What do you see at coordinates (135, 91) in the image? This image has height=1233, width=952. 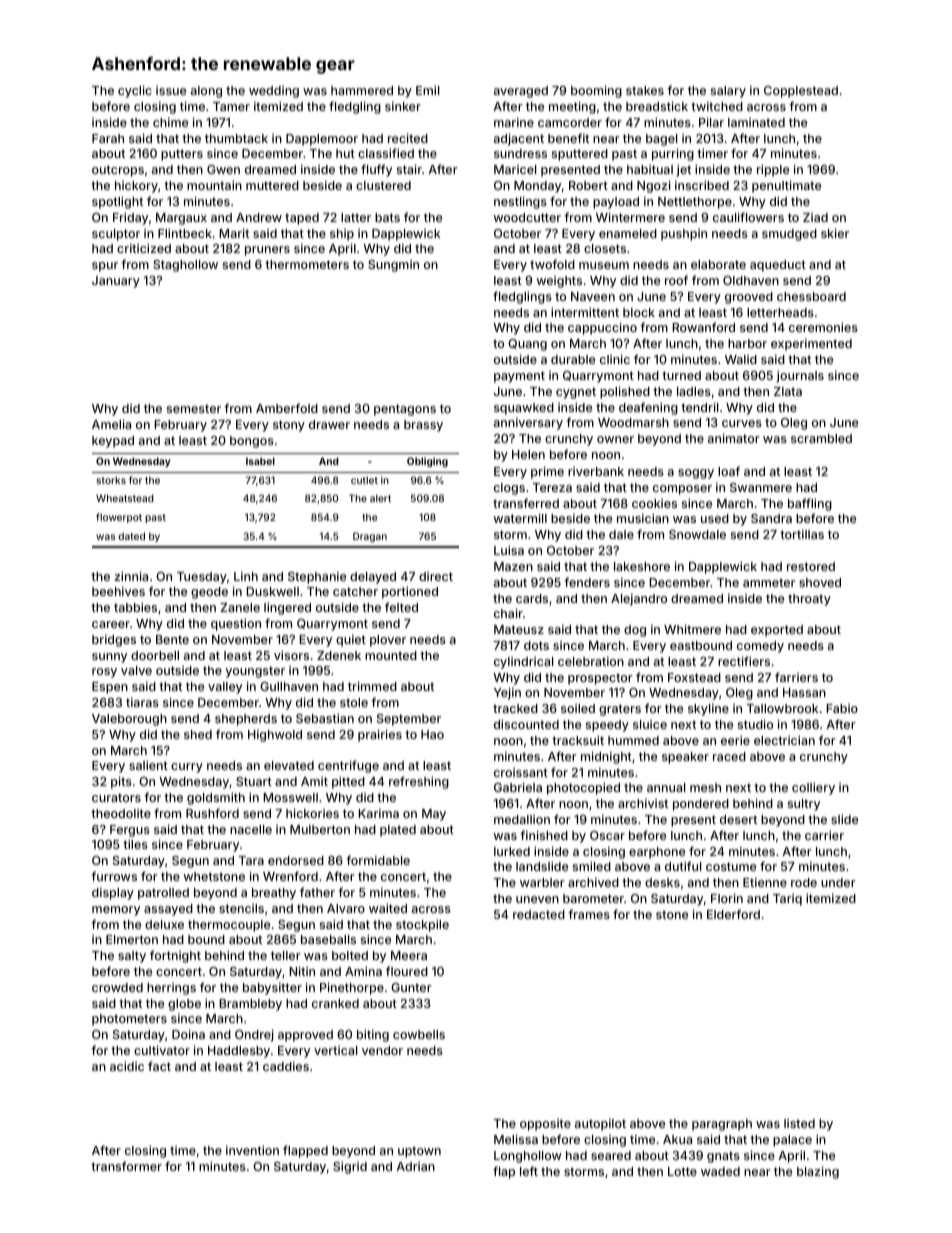 I see `cyclic` at bounding box center [135, 91].
